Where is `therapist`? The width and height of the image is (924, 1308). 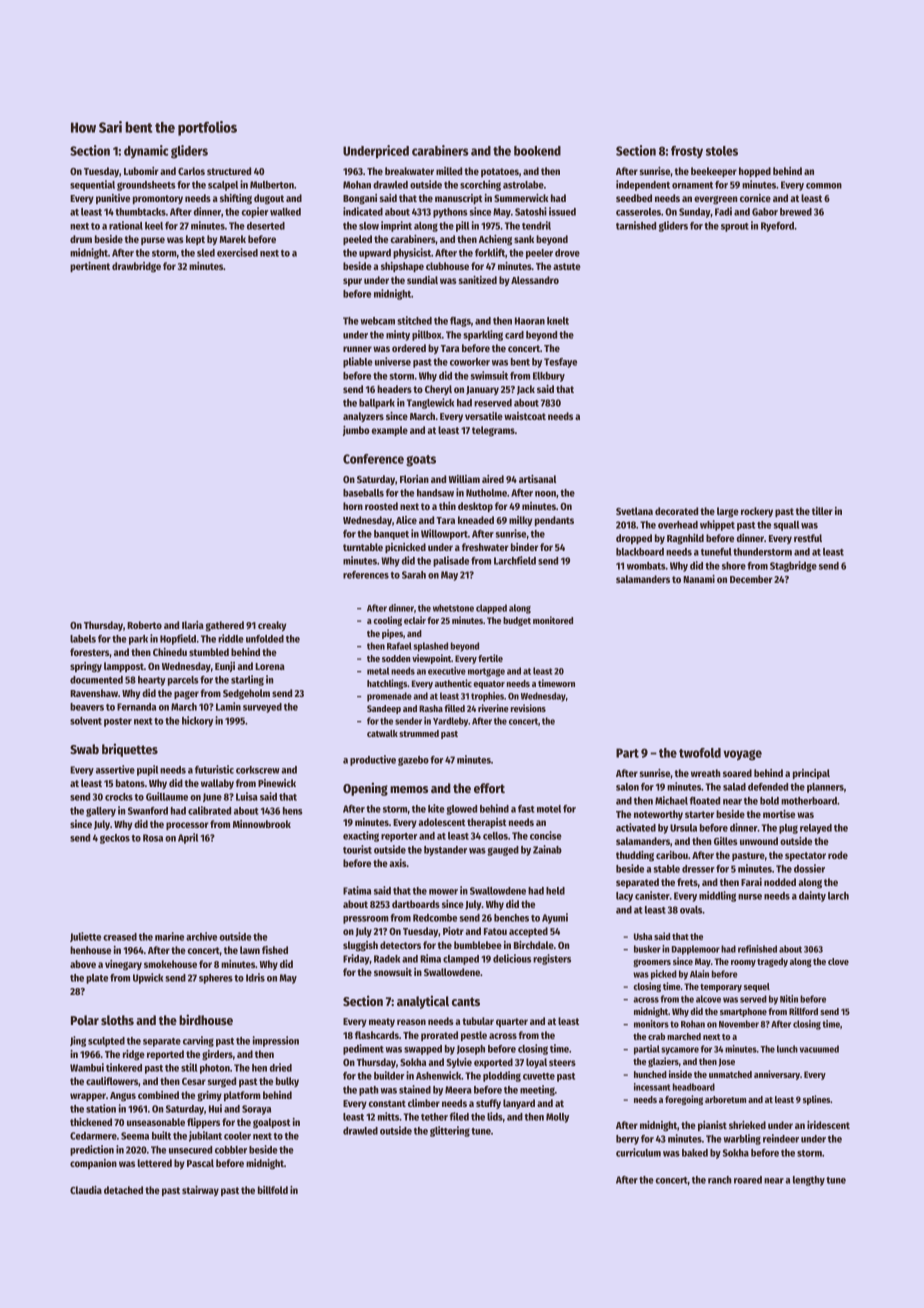
therapist is located at coordinates (487, 823).
